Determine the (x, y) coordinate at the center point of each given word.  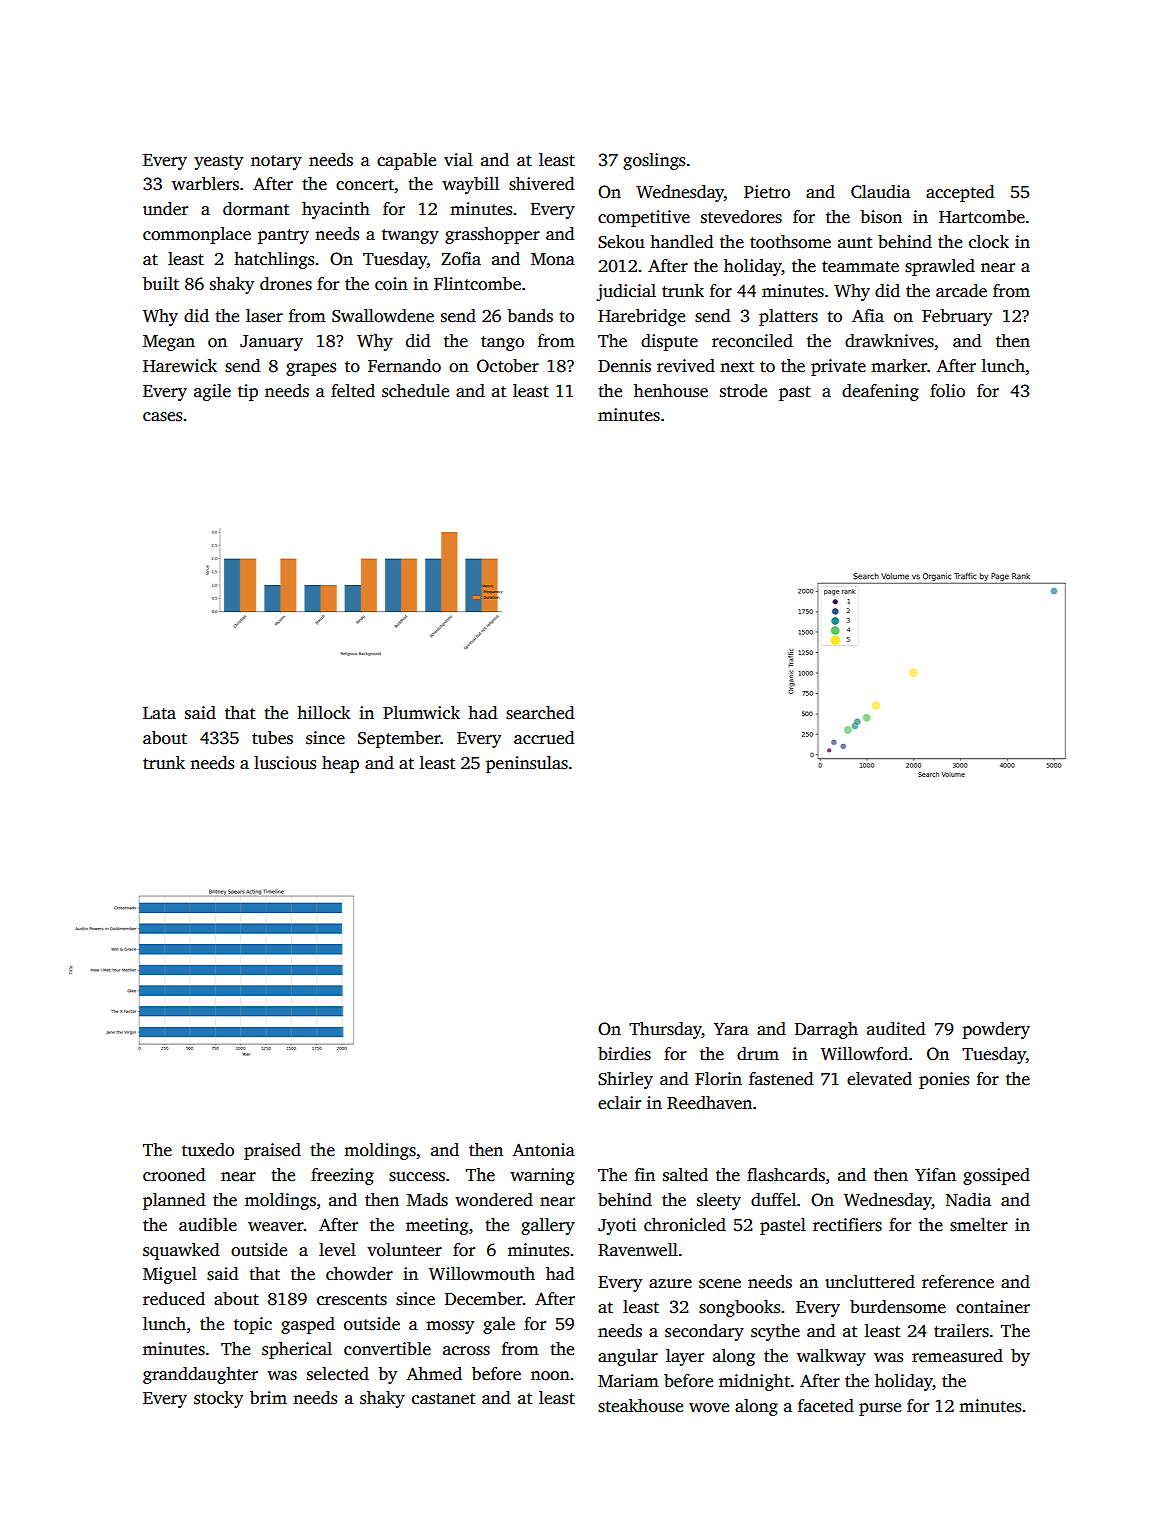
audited (896, 1029)
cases (162, 417)
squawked (181, 1251)
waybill (470, 185)
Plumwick (421, 713)
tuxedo (208, 1150)
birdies (624, 1054)
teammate (860, 267)
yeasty (218, 162)
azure (670, 1284)
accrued (544, 738)
